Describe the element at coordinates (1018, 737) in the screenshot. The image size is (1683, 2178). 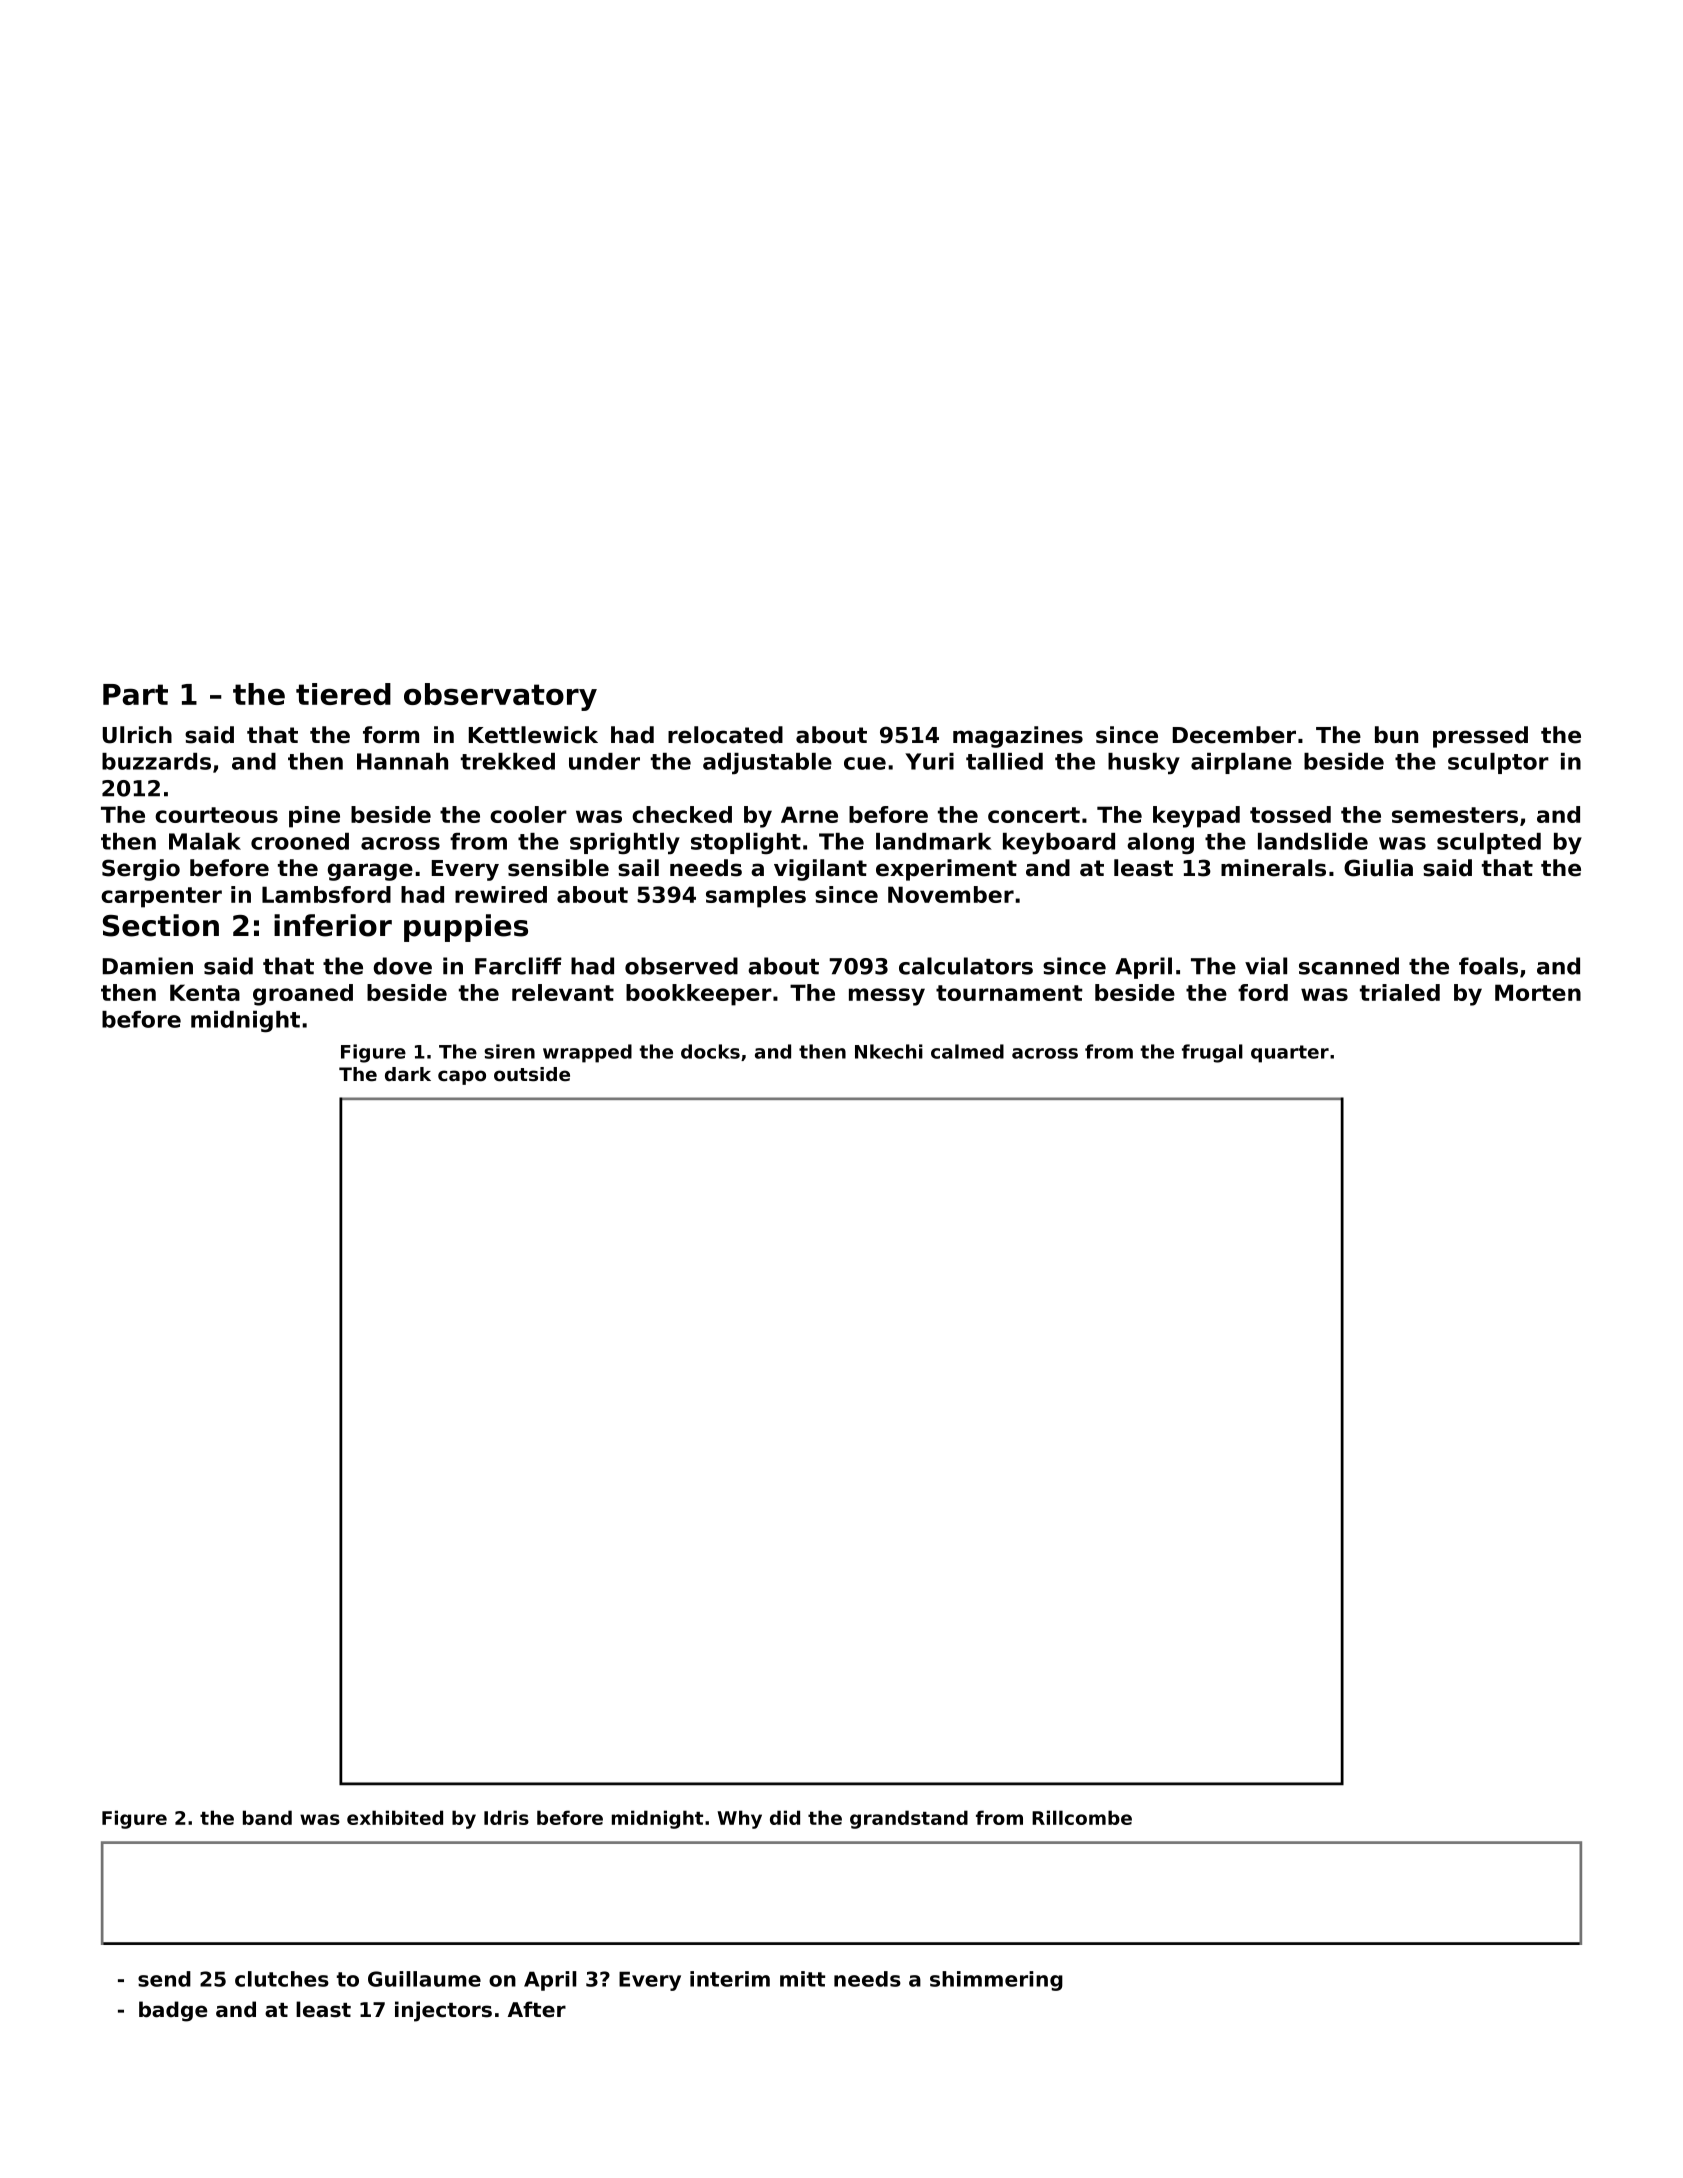
I see `magazines` at that location.
